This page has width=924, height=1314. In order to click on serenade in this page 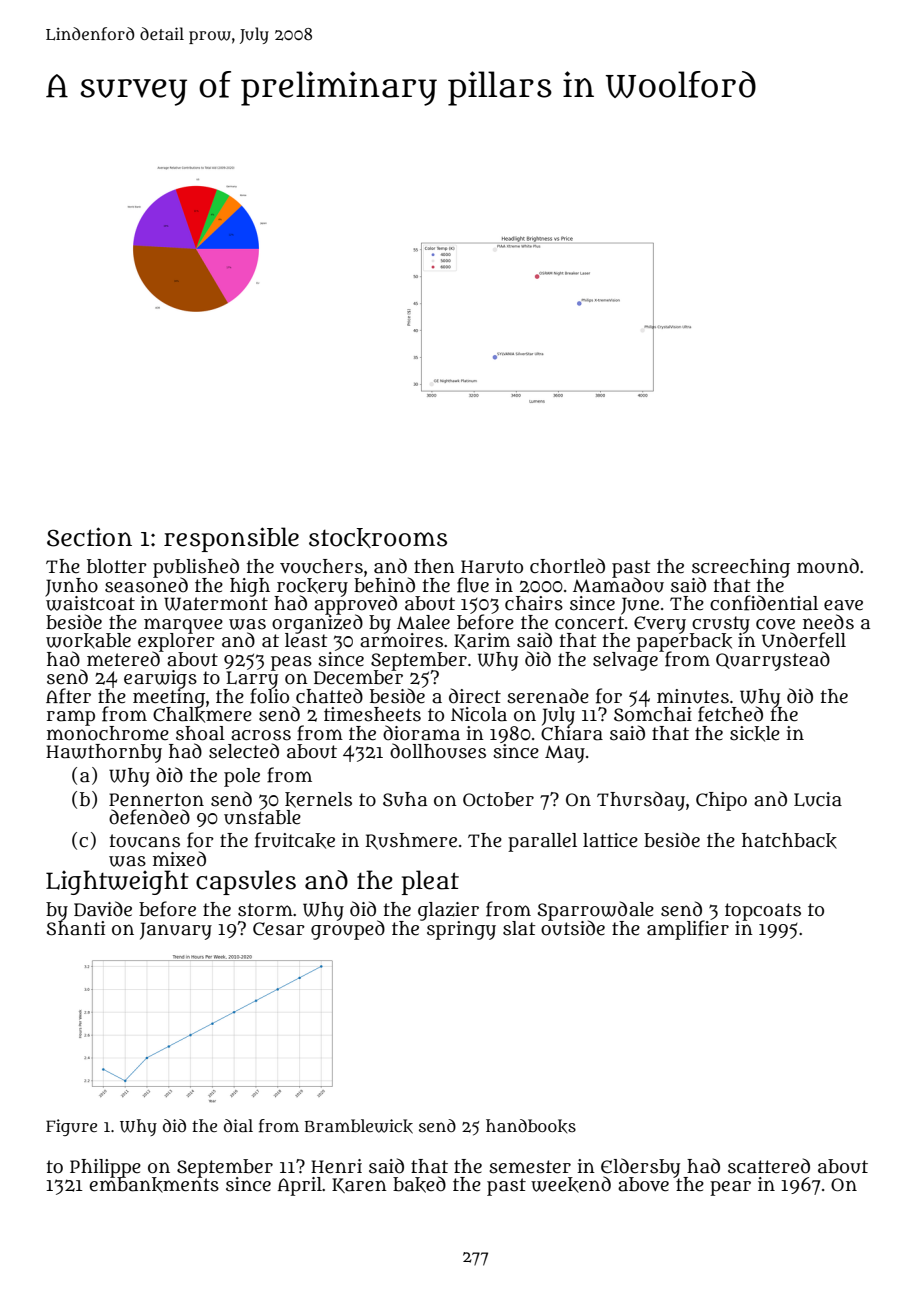, I will do `click(548, 696)`.
